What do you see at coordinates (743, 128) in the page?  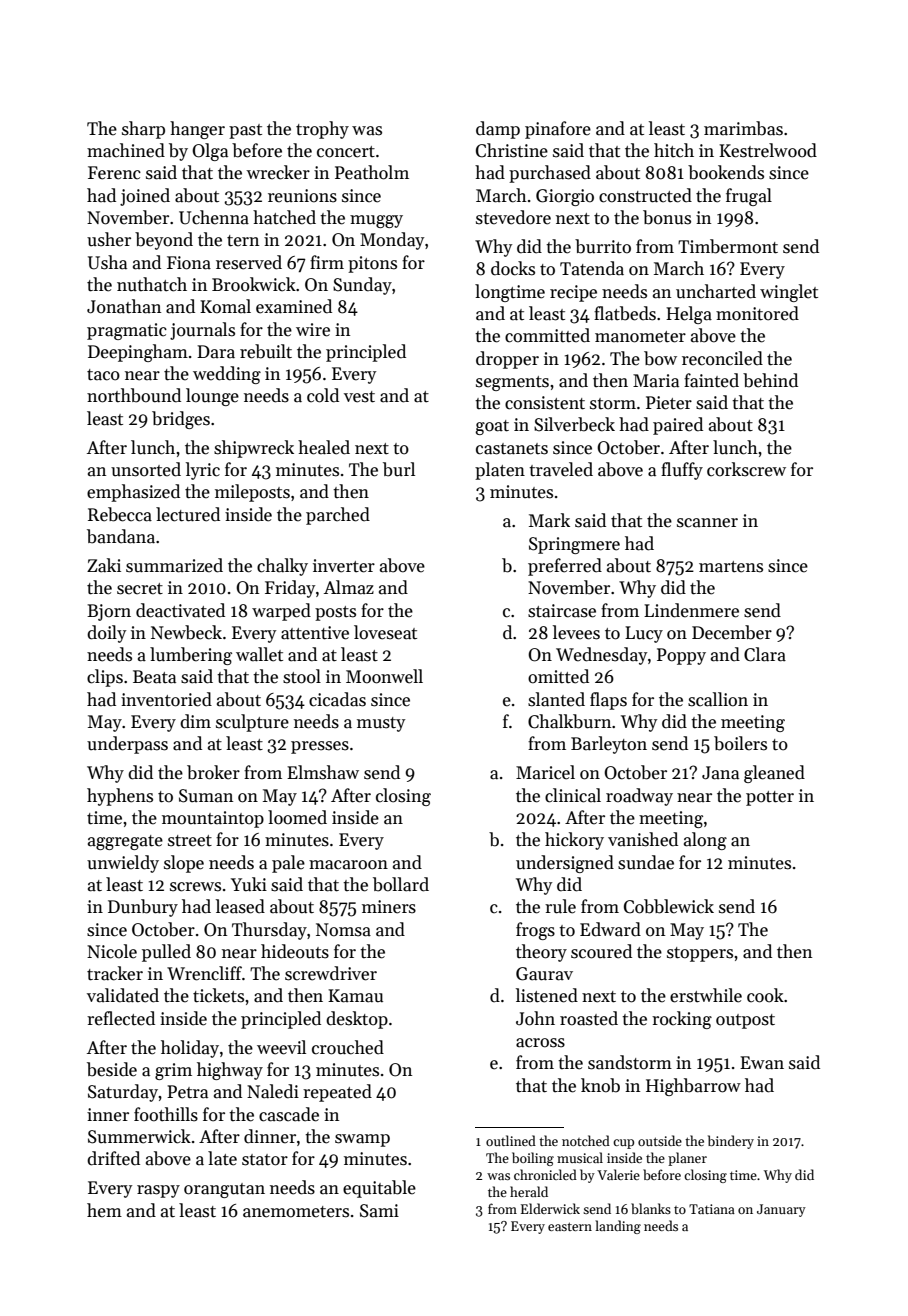 I see `marimbas` at bounding box center [743, 128].
